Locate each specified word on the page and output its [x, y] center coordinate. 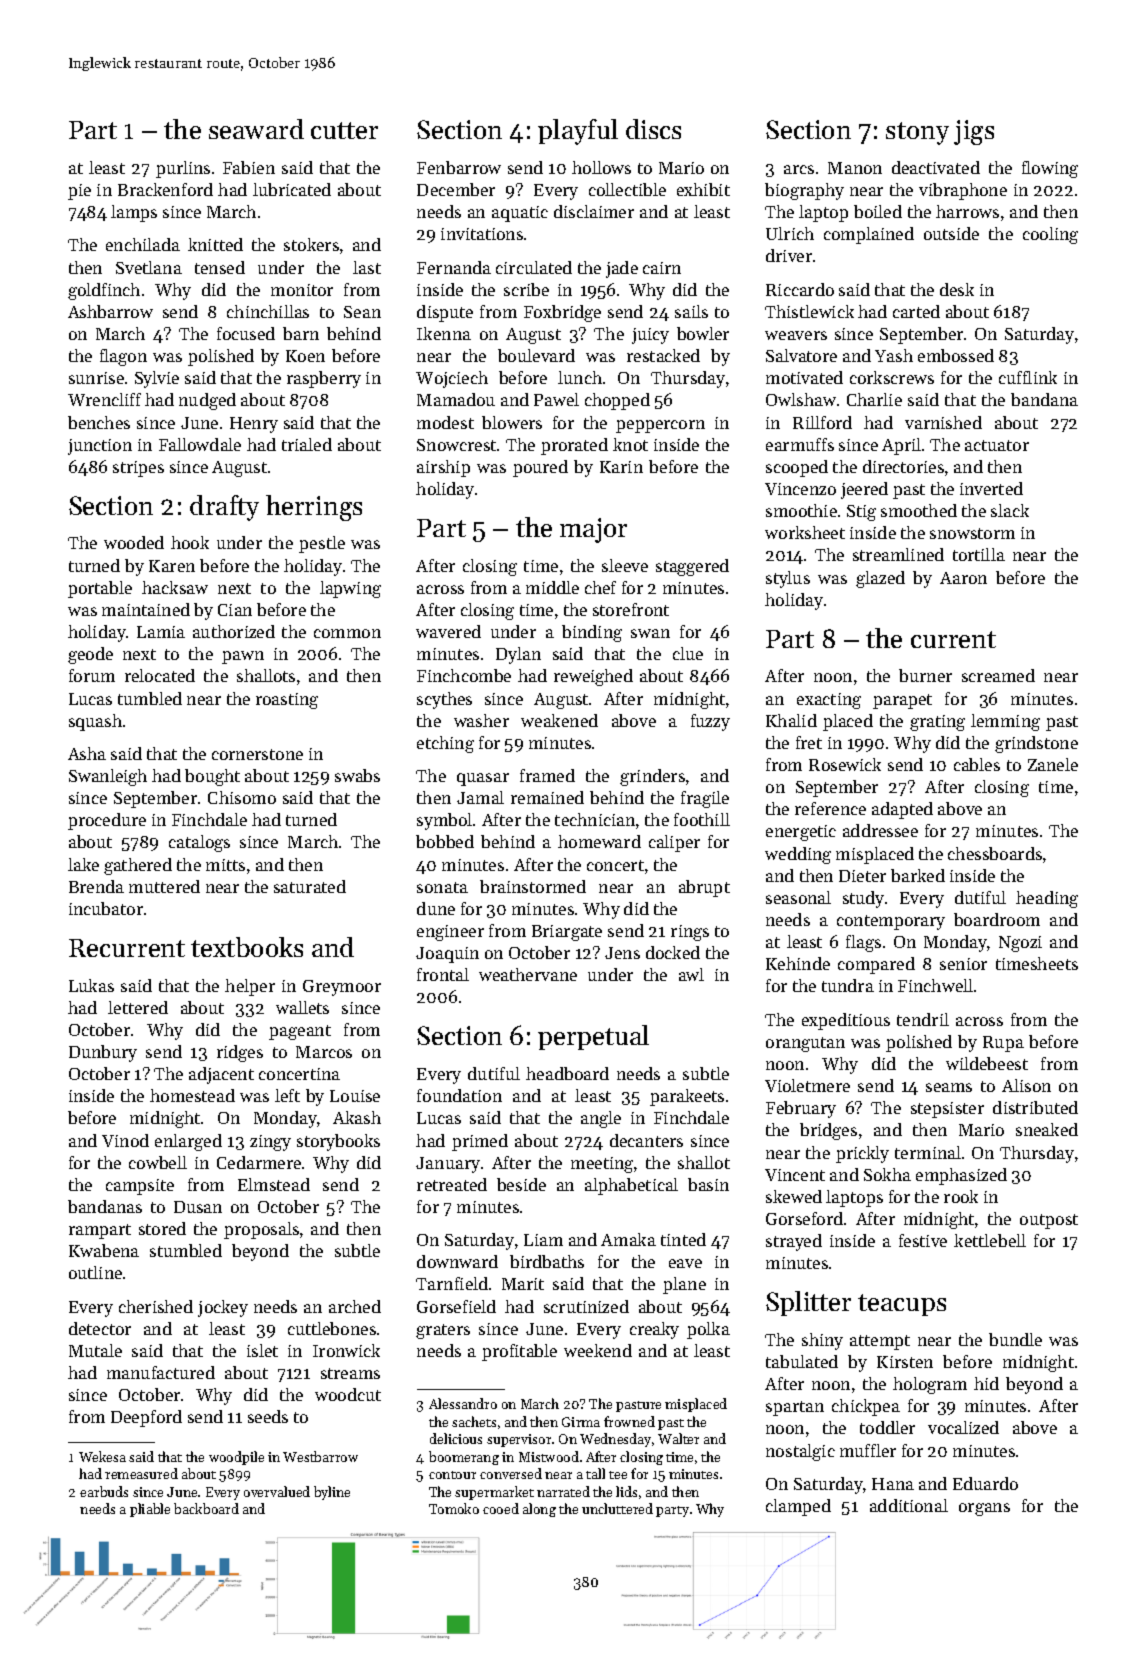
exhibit [703, 189]
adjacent [221, 1075]
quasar [483, 779]
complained [869, 235]
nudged [207, 401]
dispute [445, 313]
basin [708, 1184]
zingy [270, 1143]
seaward [256, 129]
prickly [862, 1154]
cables [977, 764]
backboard [206, 1508]
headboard [567, 1073]
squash [95, 722]
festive [923, 1240]
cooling [1050, 235]
